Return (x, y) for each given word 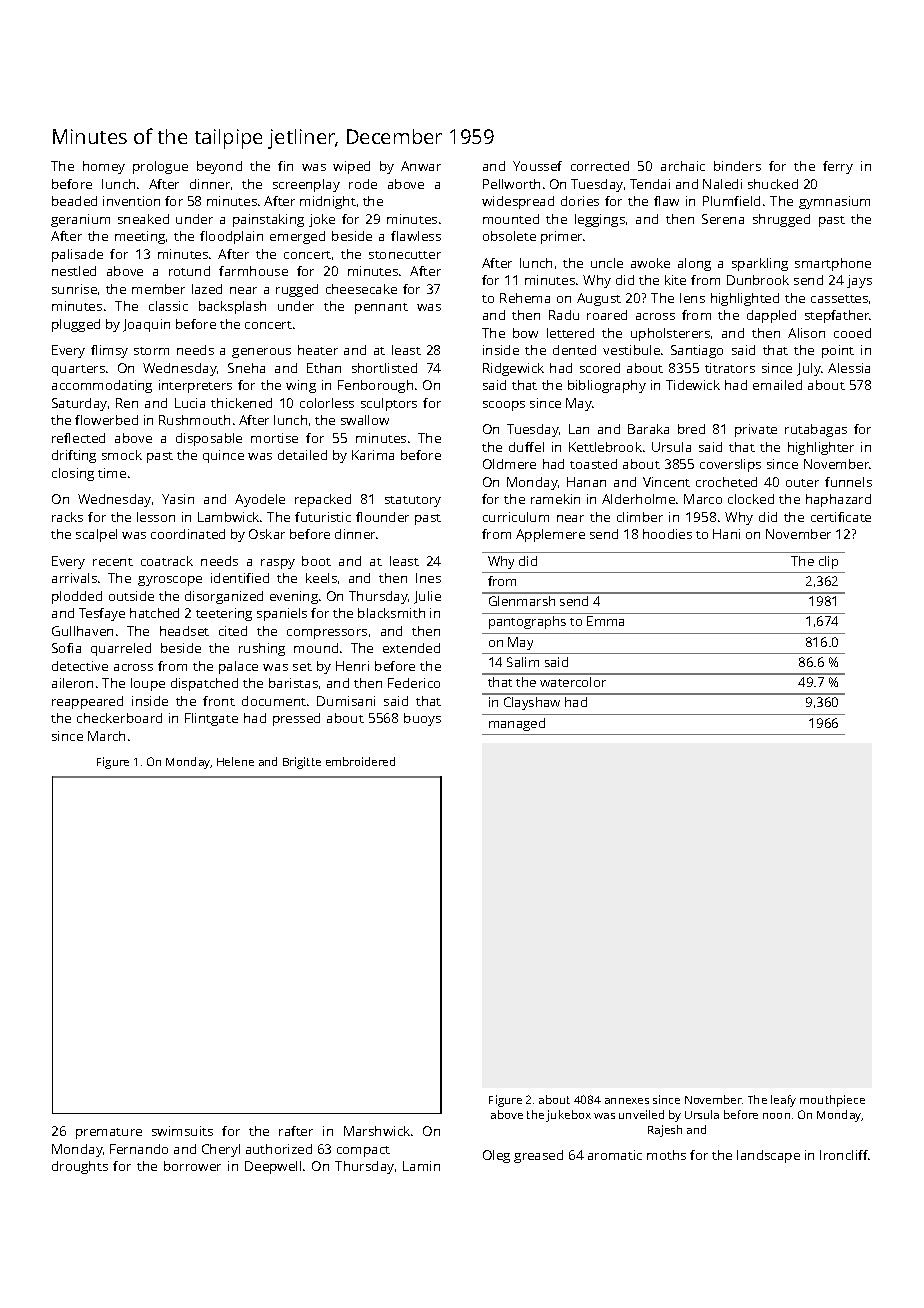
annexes (627, 1101)
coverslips (730, 465)
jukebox (568, 1116)
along (694, 264)
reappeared (87, 702)
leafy (783, 1101)
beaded (74, 201)
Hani (726, 534)
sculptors (389, 404)
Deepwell (273, 1167)
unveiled (641, 1114)
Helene (235, 761)
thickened (241, 403)
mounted (511, 219)
